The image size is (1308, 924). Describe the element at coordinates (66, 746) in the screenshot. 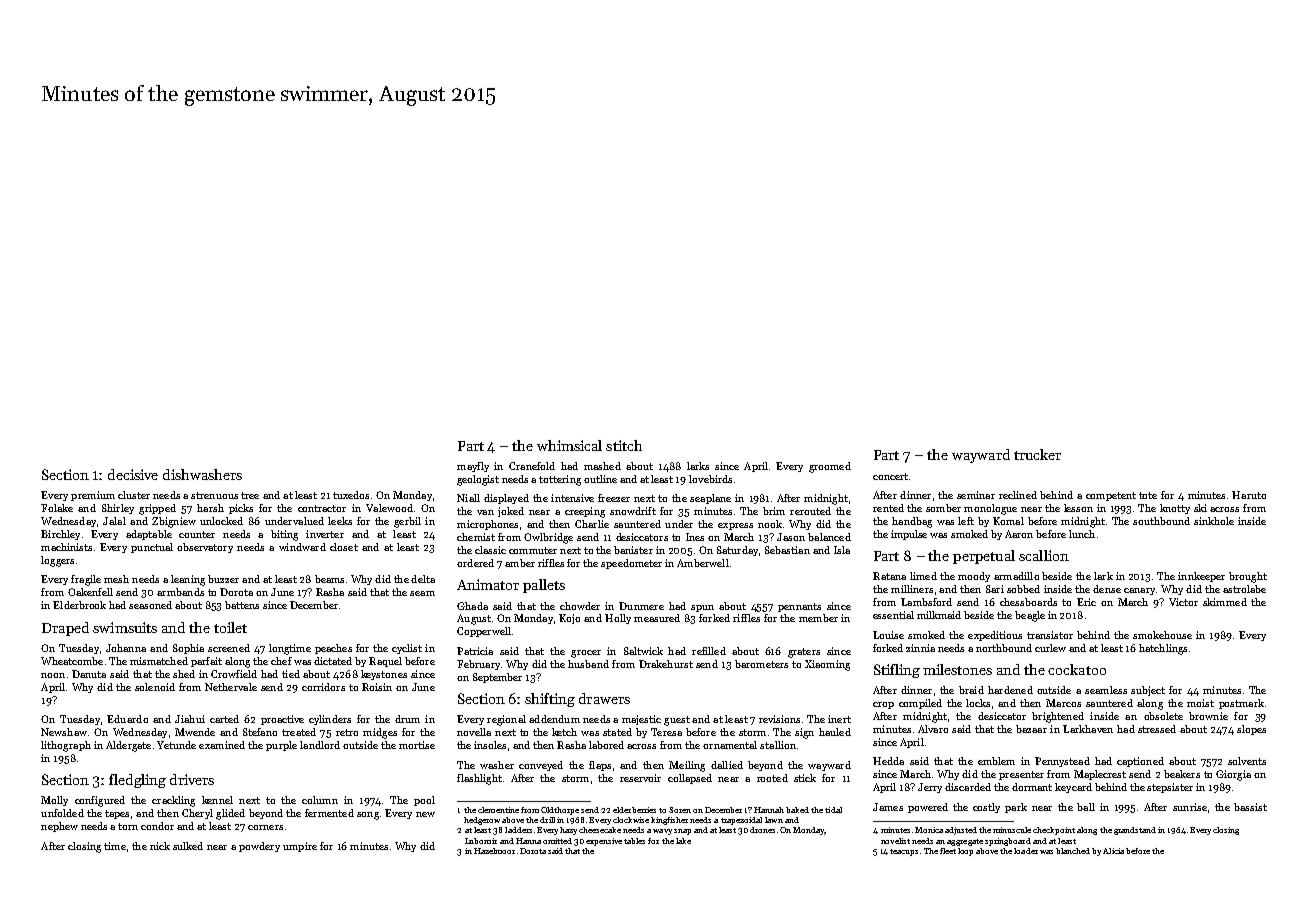

I see `lithograph` at that location.
